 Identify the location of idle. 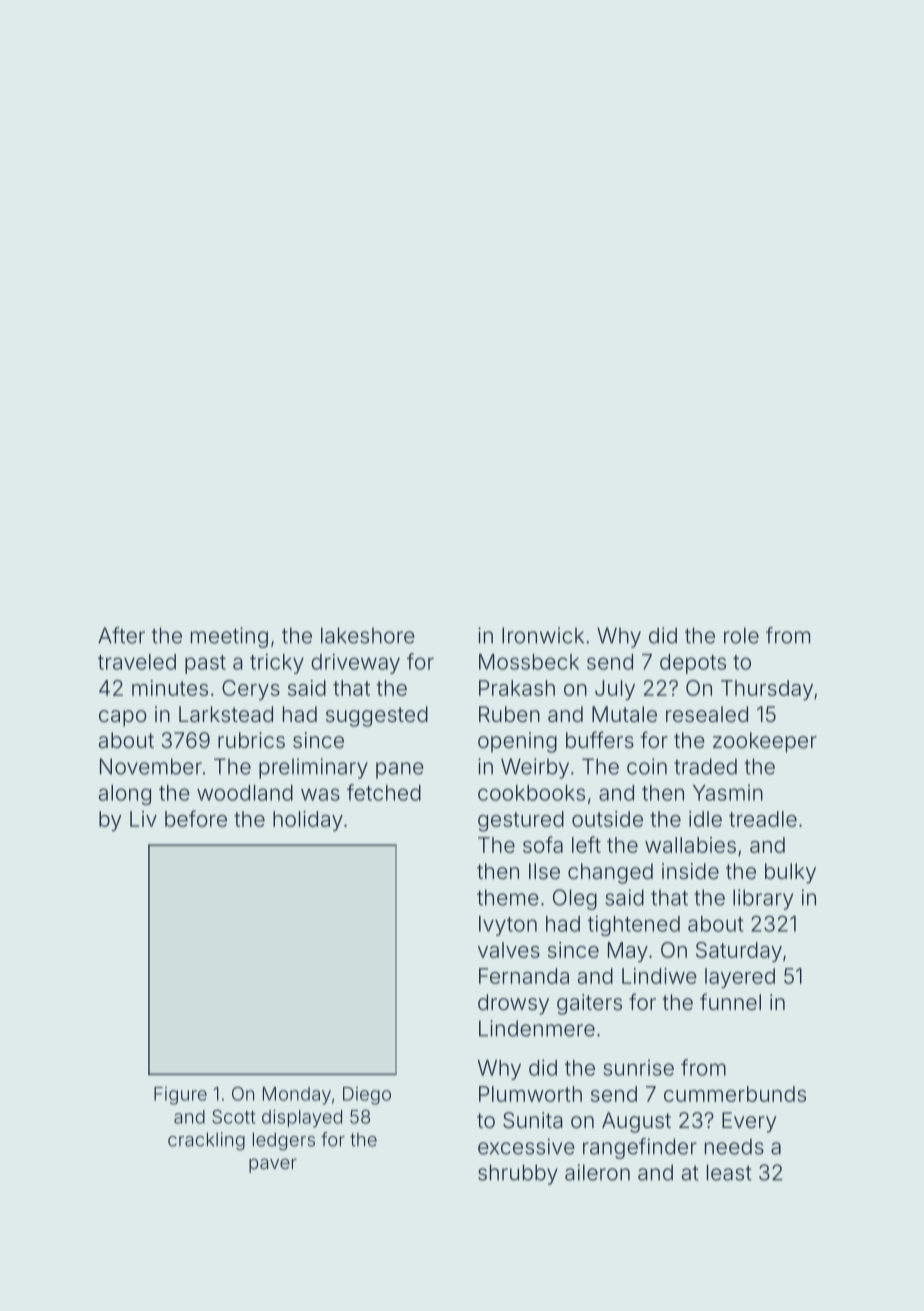
(705, 819).
